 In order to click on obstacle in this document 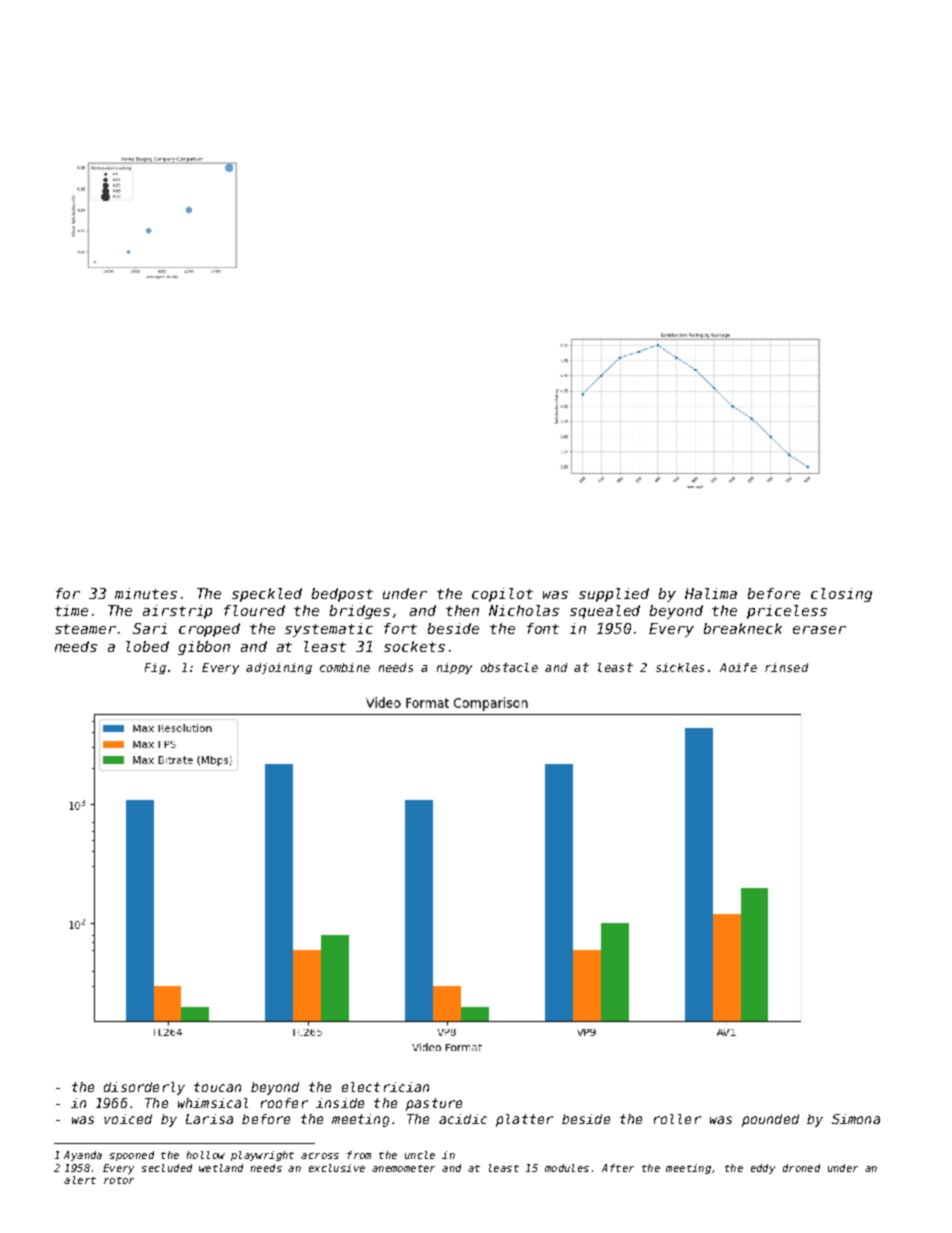, I will do `click(509, 667)`.
